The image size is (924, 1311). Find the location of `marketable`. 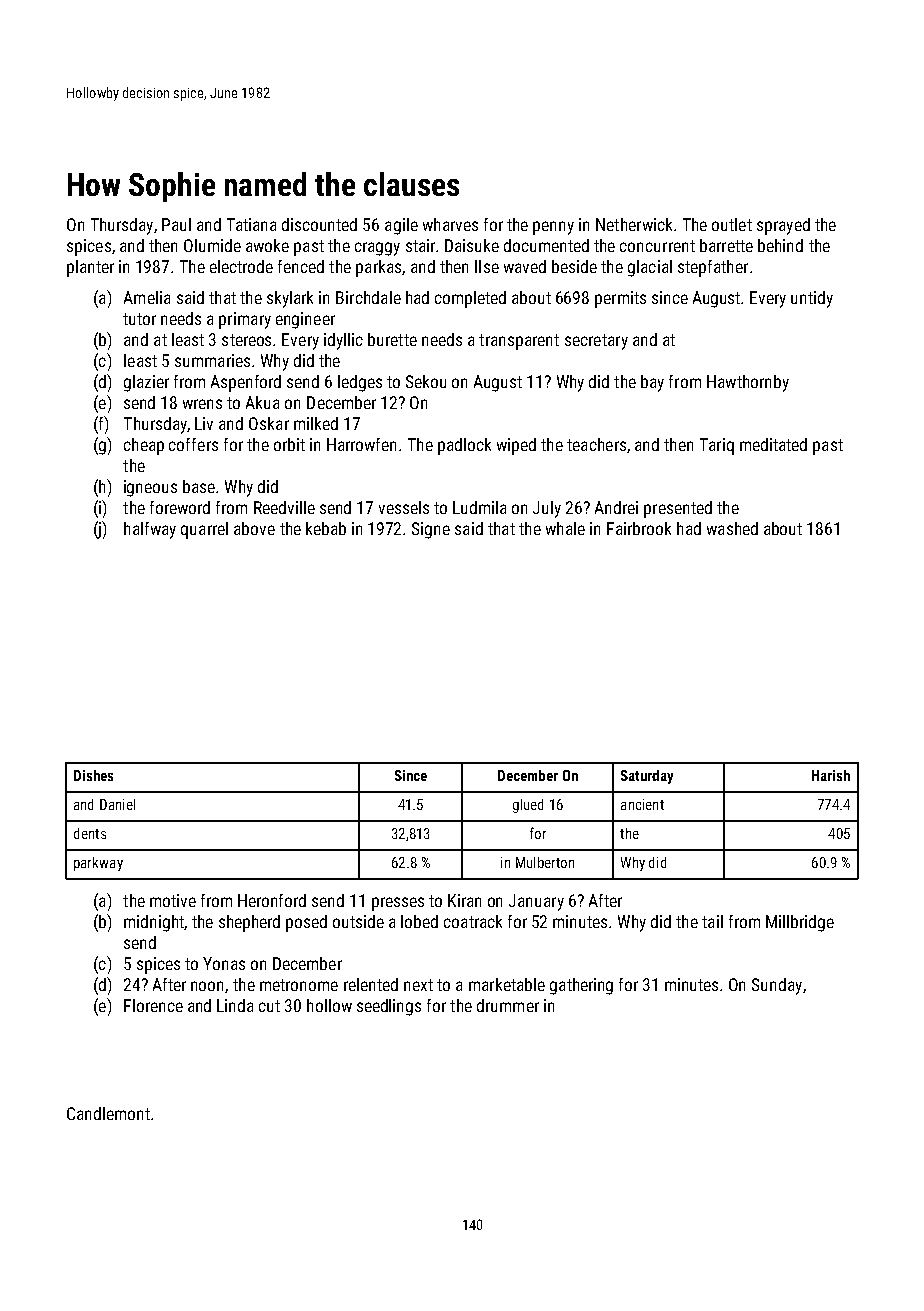

marketable is located at coordinates (507, 984).
